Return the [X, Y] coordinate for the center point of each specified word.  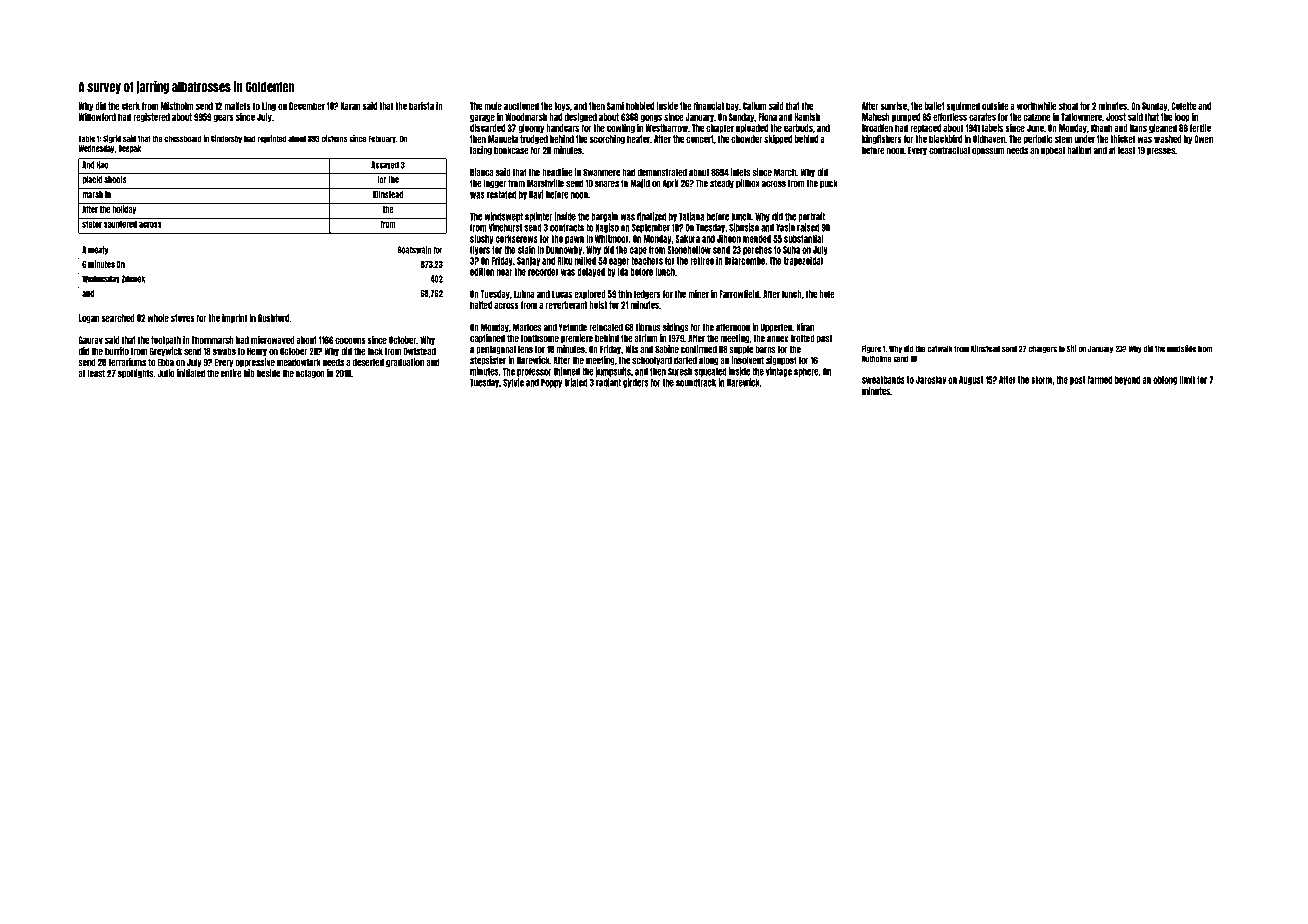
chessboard [183, 139]
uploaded [752, 128]
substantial [803, 238]
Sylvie [513, 383]
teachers [647, 261]
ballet [935, 106]
